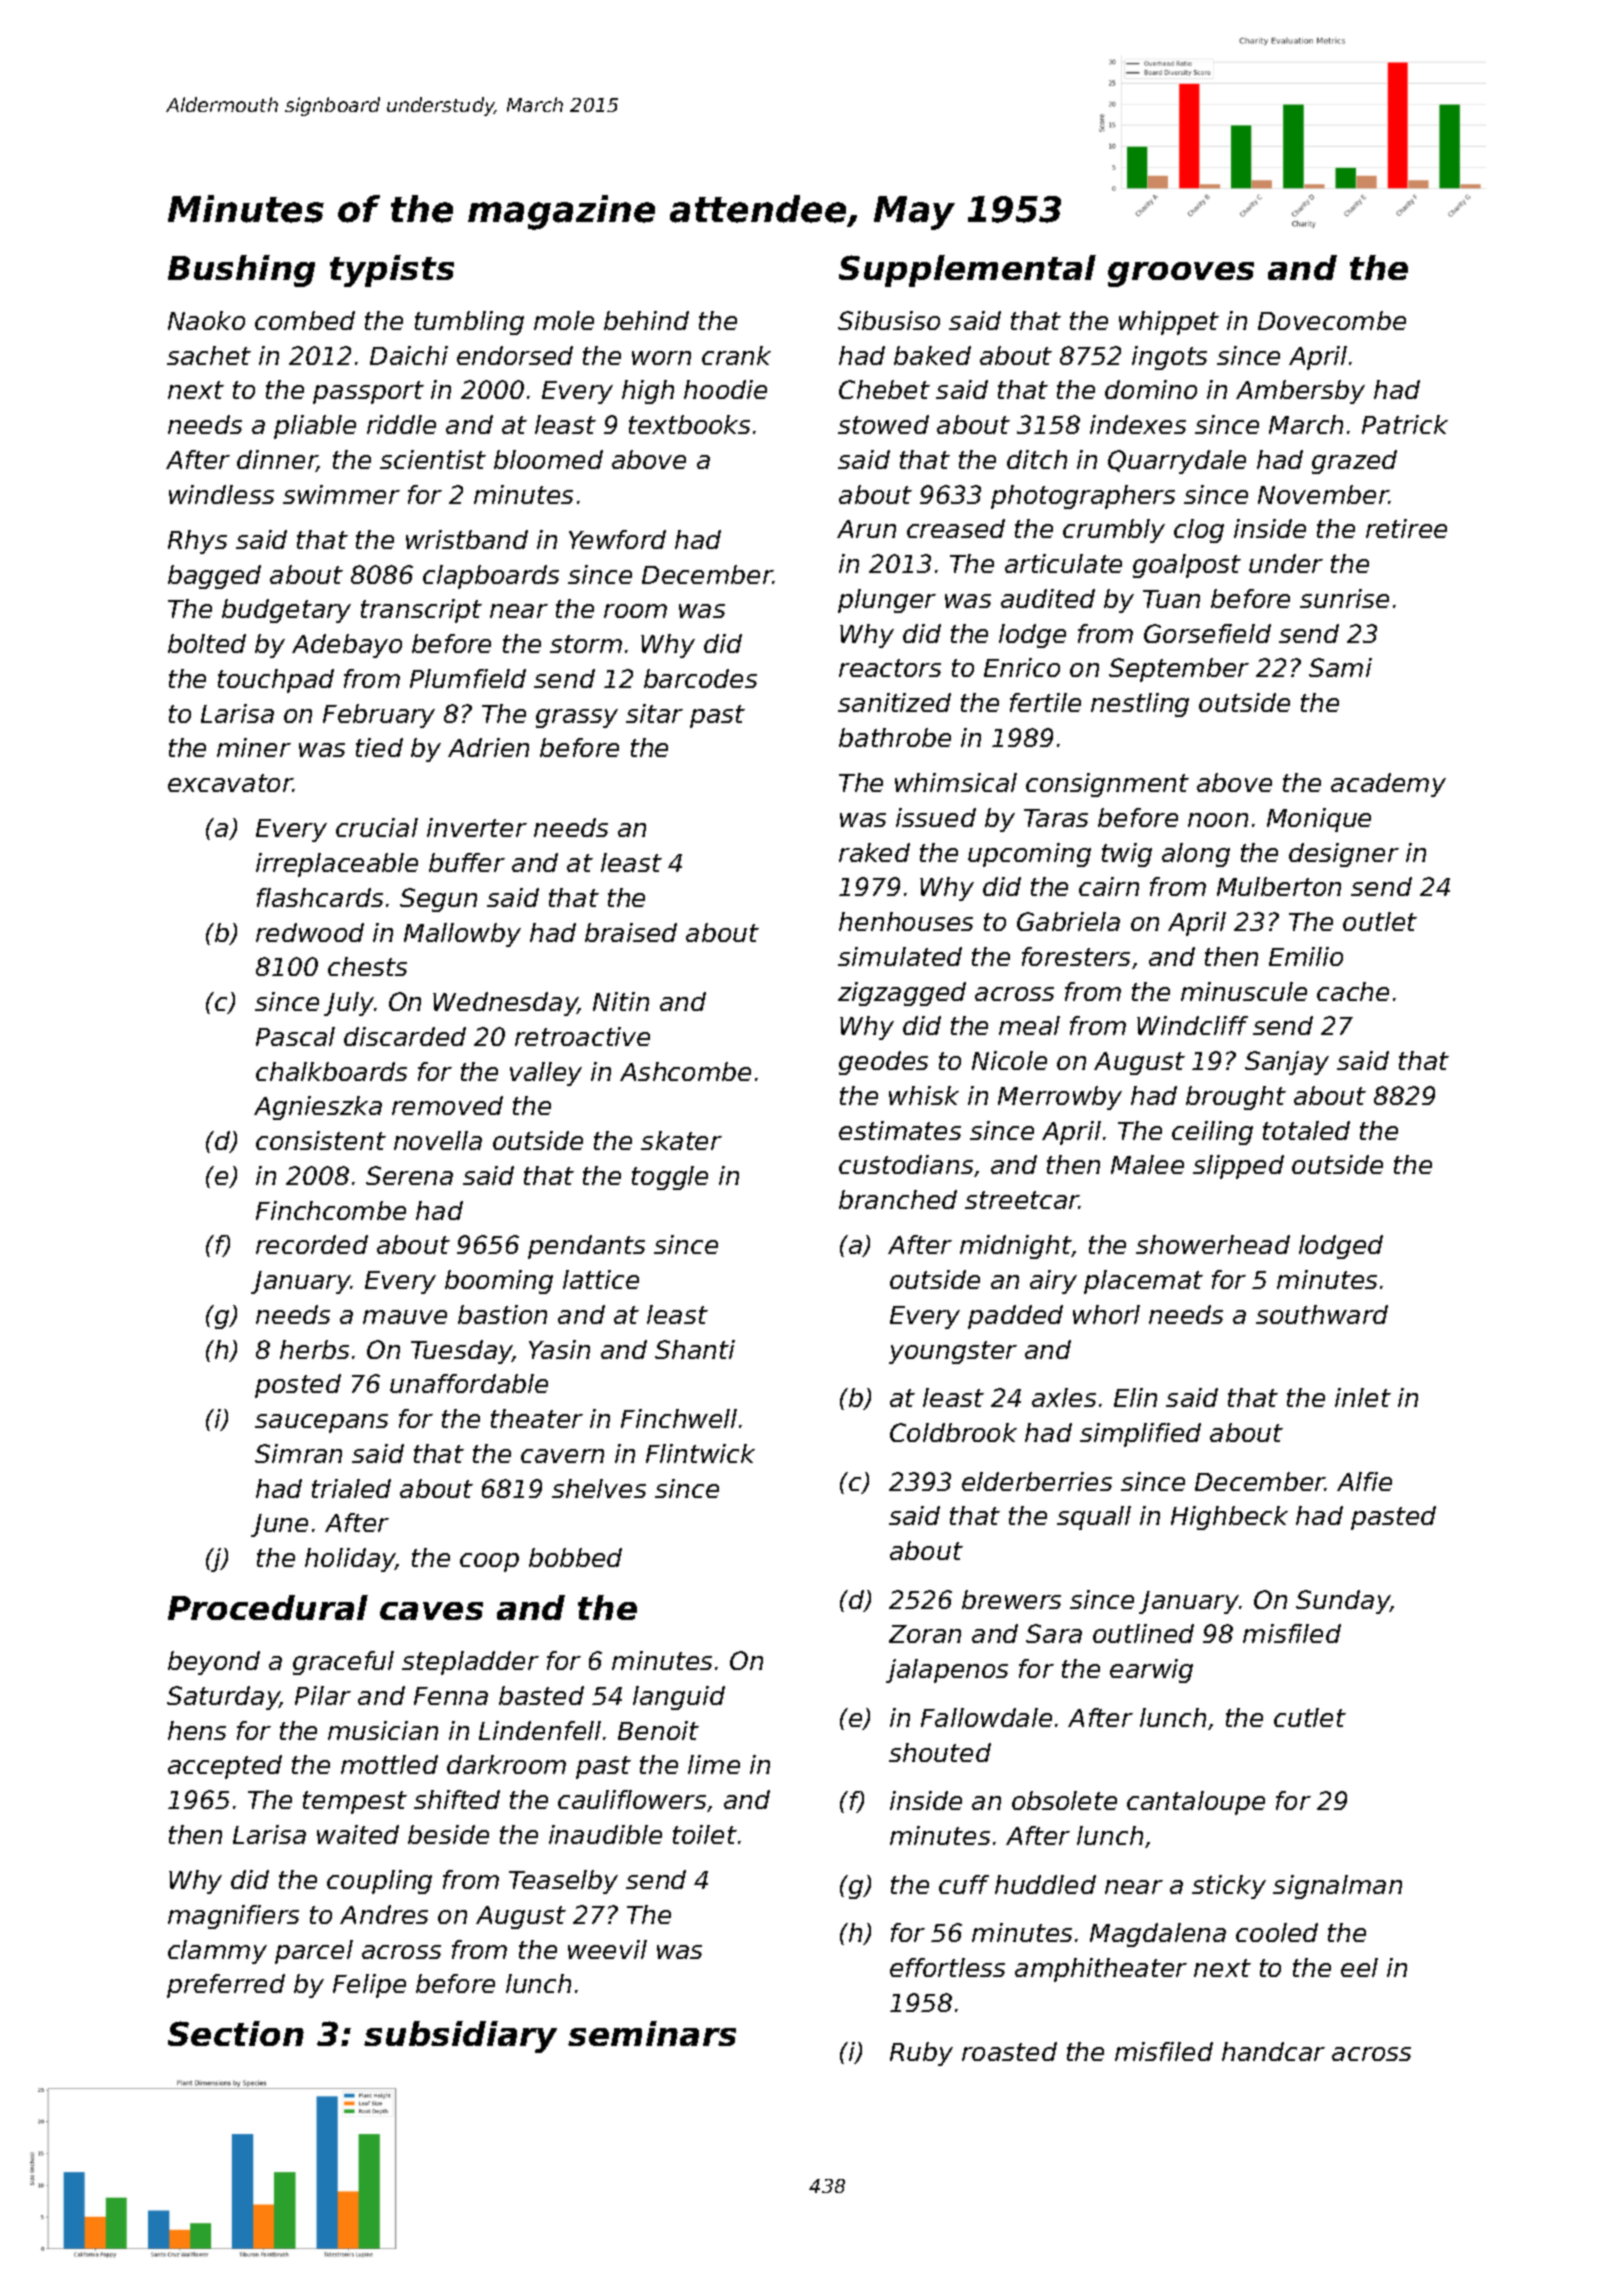 This screenshot has height=2292, width=1620. I want to click on Andres, so click(384, 1914).
